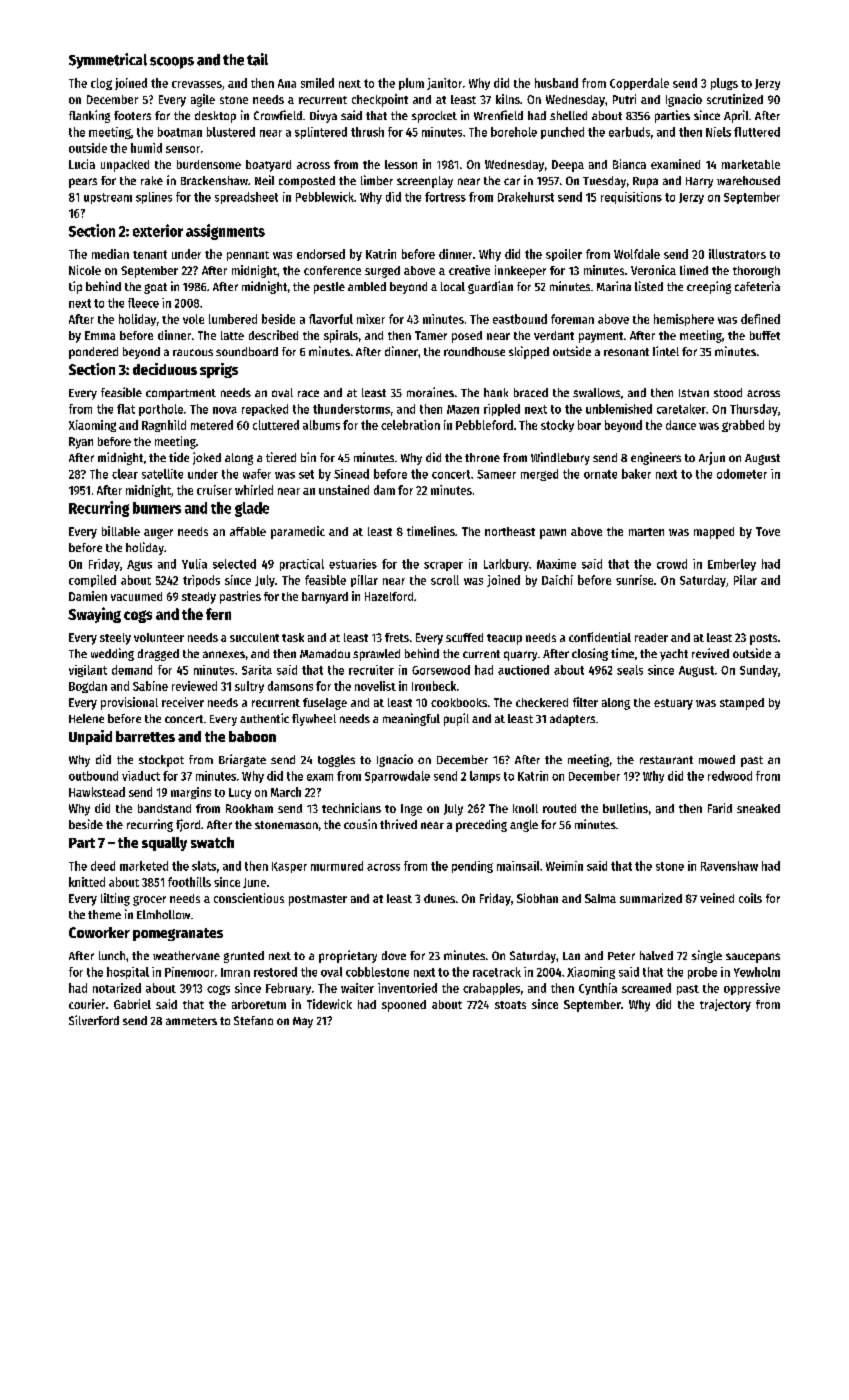 This document has width=849, height=1400. Describe the element at coordinates (164, 844) in the document. I see `squally` at that location.
